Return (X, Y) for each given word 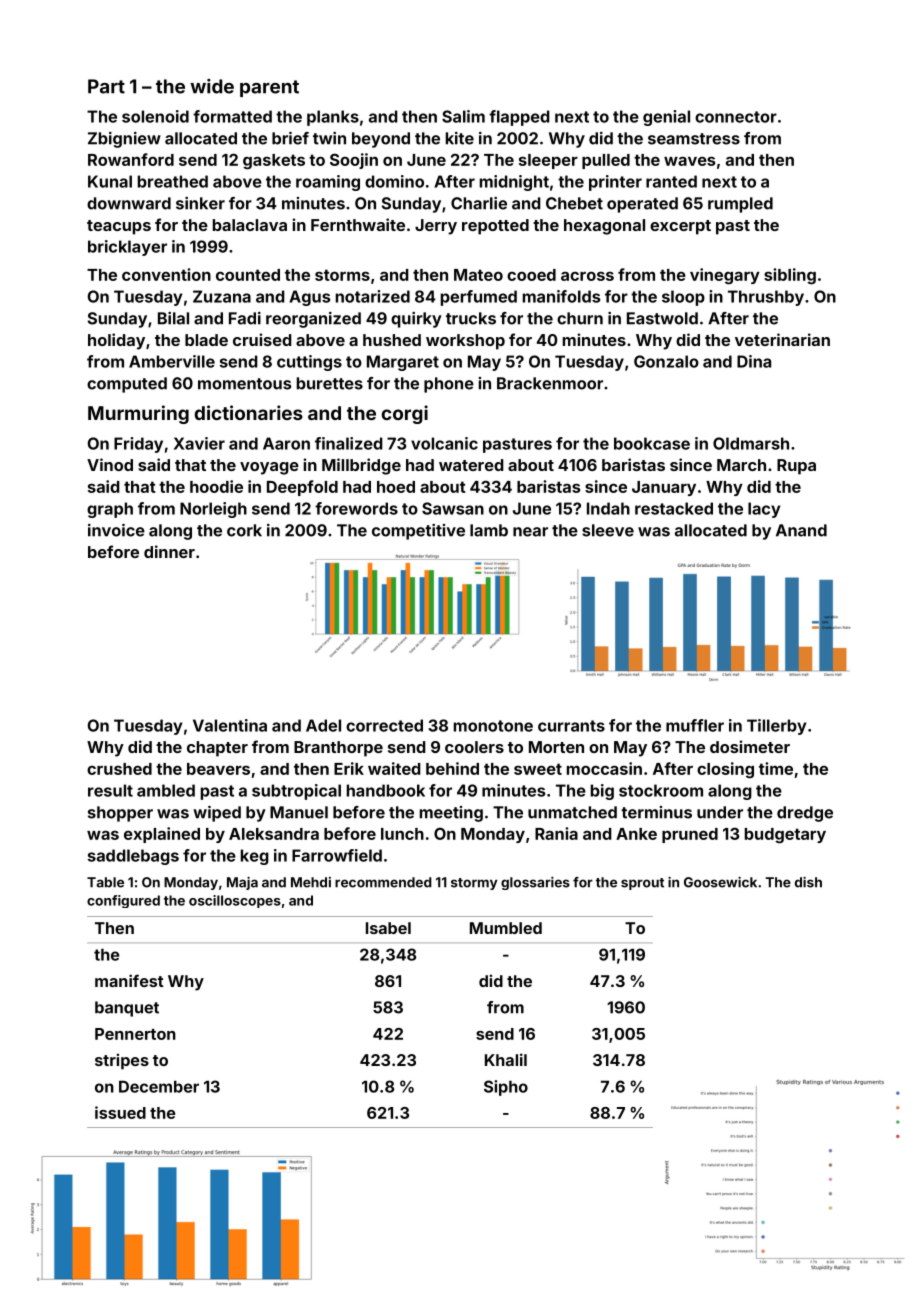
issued (120, 1112)
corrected (384, 725)
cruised (262, 339)
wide (212, 86)
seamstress (694, 139)
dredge (805, 814)
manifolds (561, 296)
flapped (519, 118)
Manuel (299, 812)
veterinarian (782, 339)
